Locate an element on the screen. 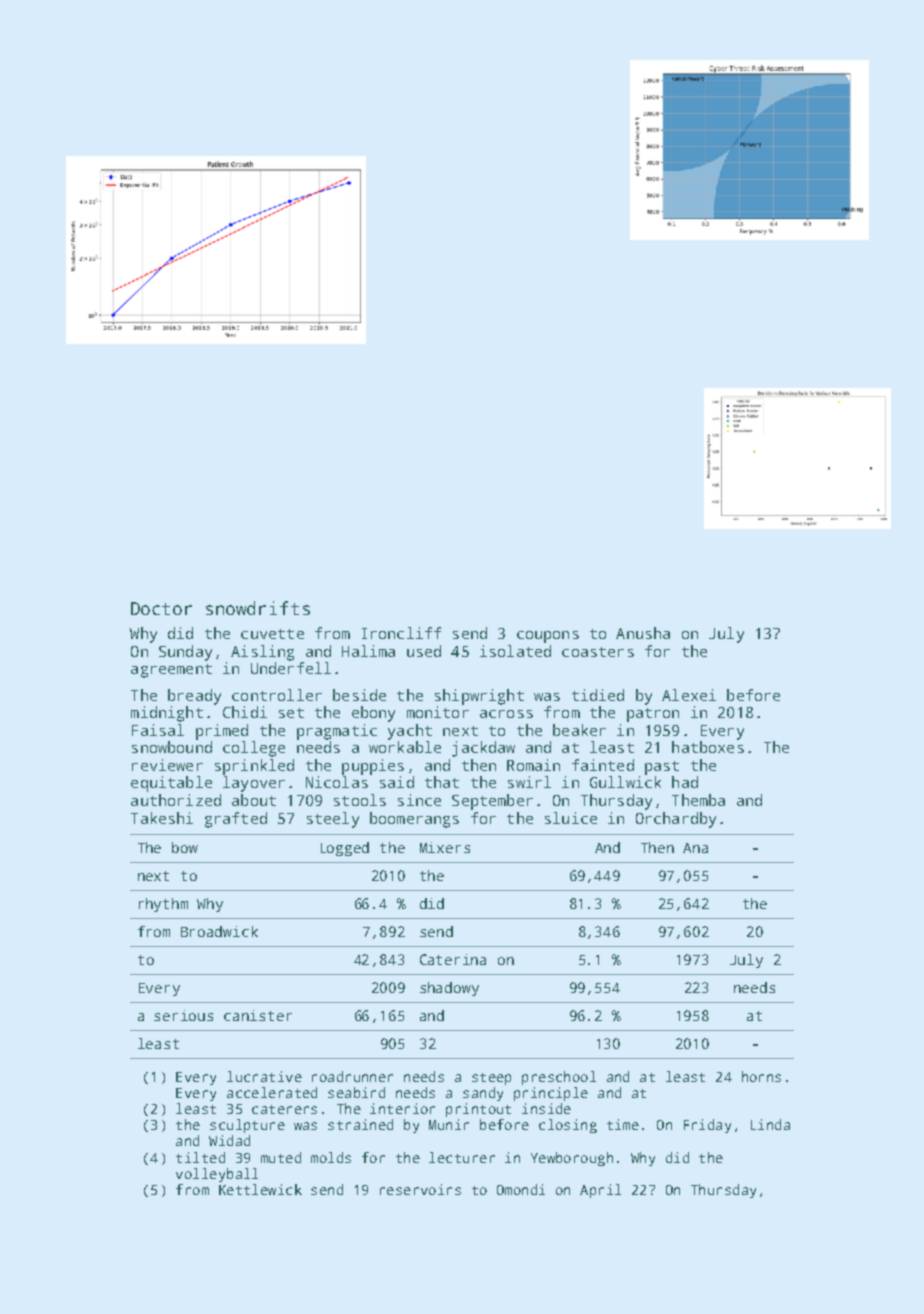  coupons is located at coordinates (548, 637).
